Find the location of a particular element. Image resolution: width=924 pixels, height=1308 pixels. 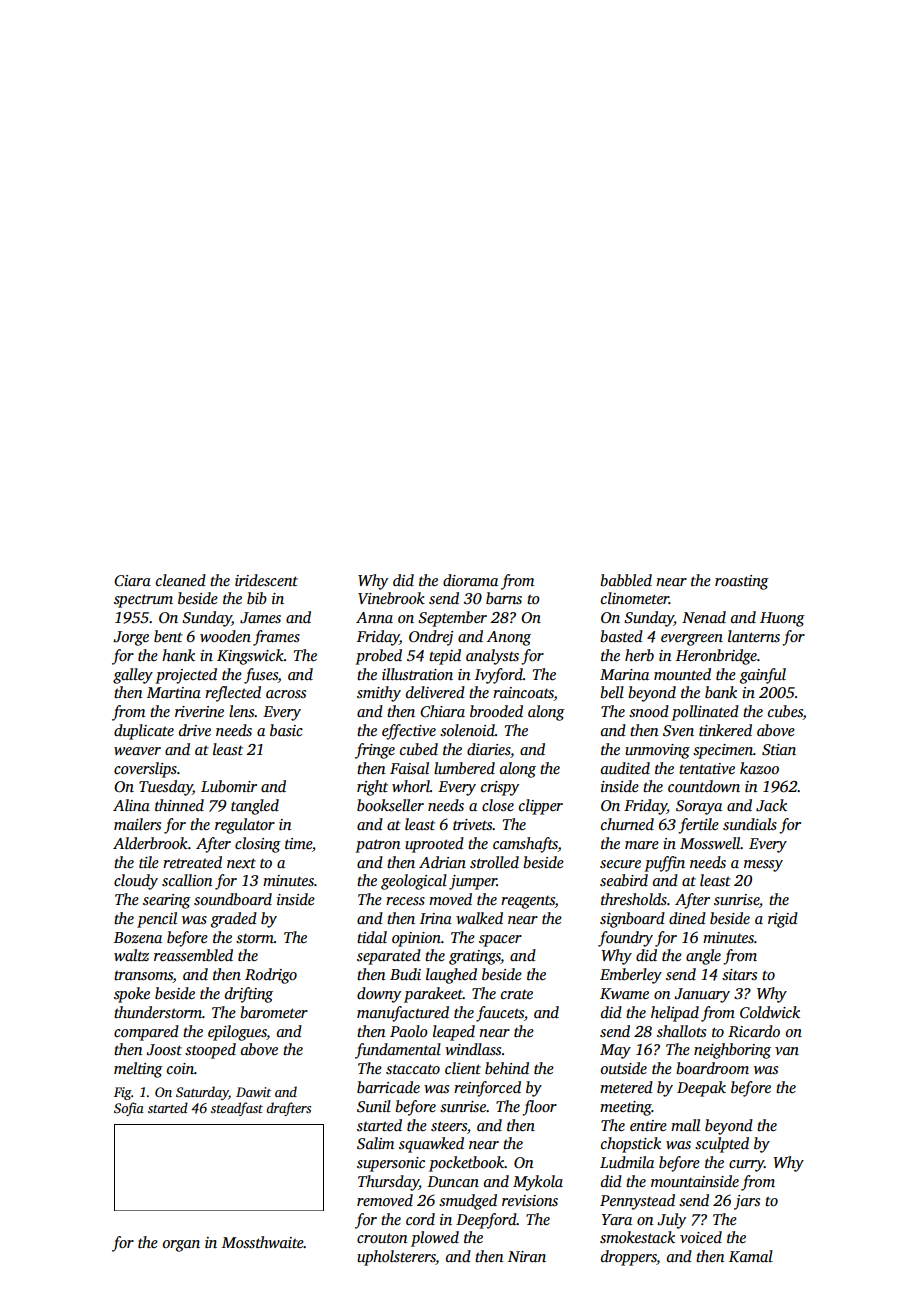

gainful is located at coordinates (763, 676).
